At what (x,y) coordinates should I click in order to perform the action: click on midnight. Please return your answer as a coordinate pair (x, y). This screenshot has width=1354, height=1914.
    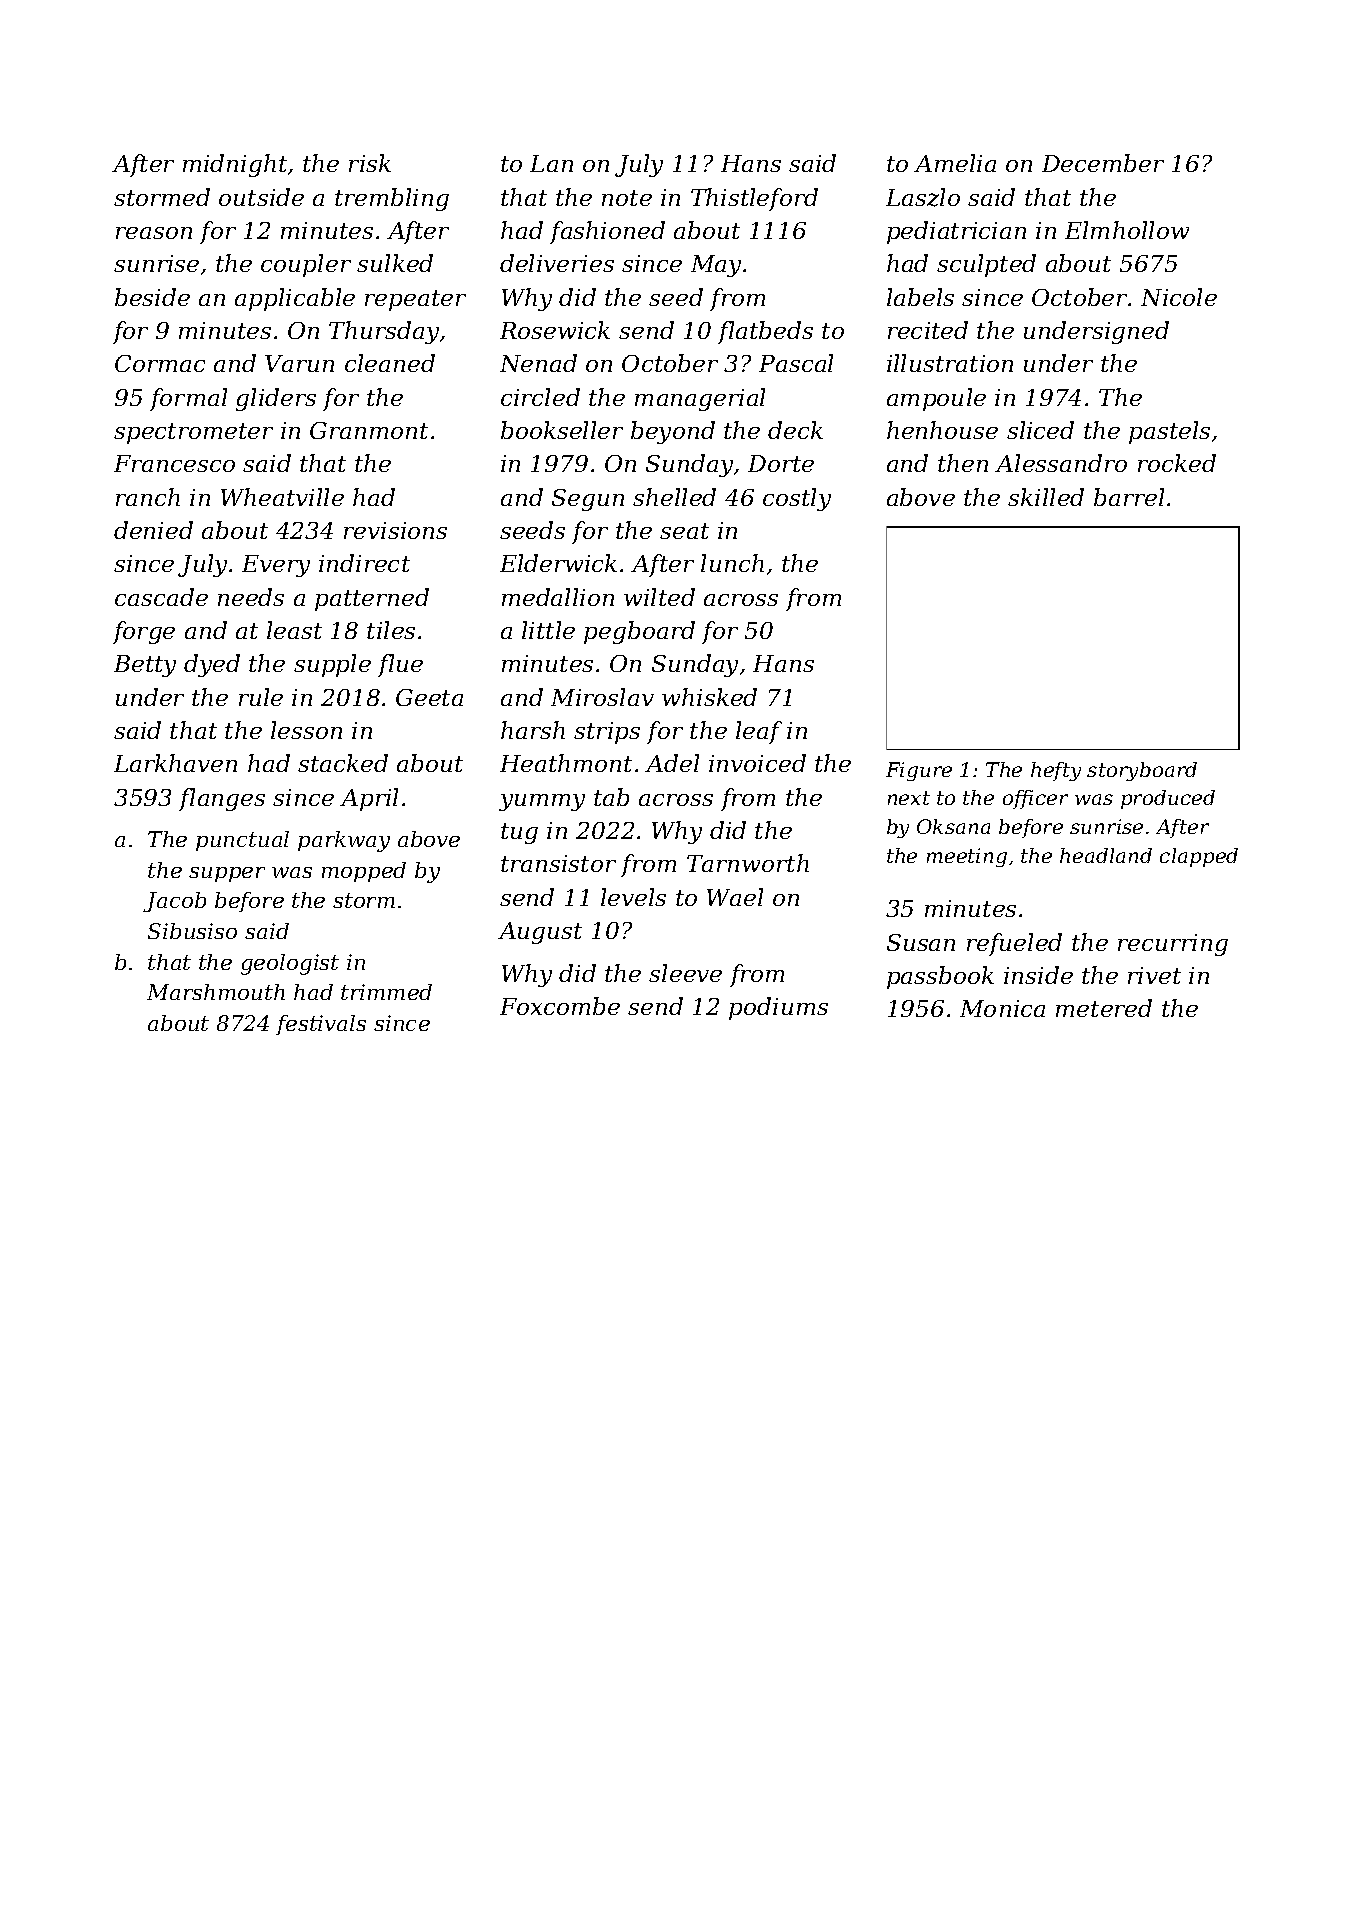
    Looking at the image, I should click on (235, 165).
